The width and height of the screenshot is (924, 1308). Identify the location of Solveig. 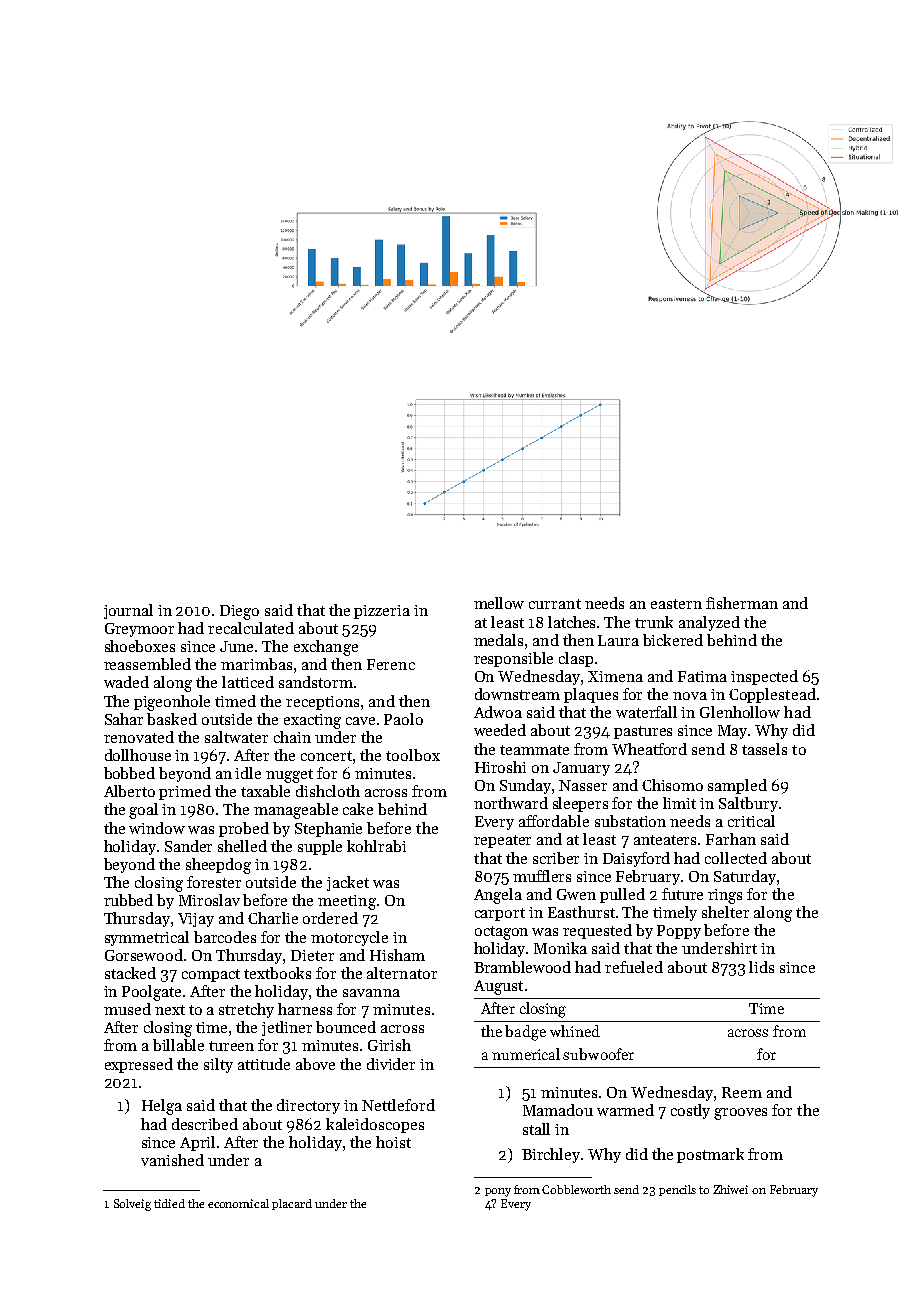
(132, 1205).
